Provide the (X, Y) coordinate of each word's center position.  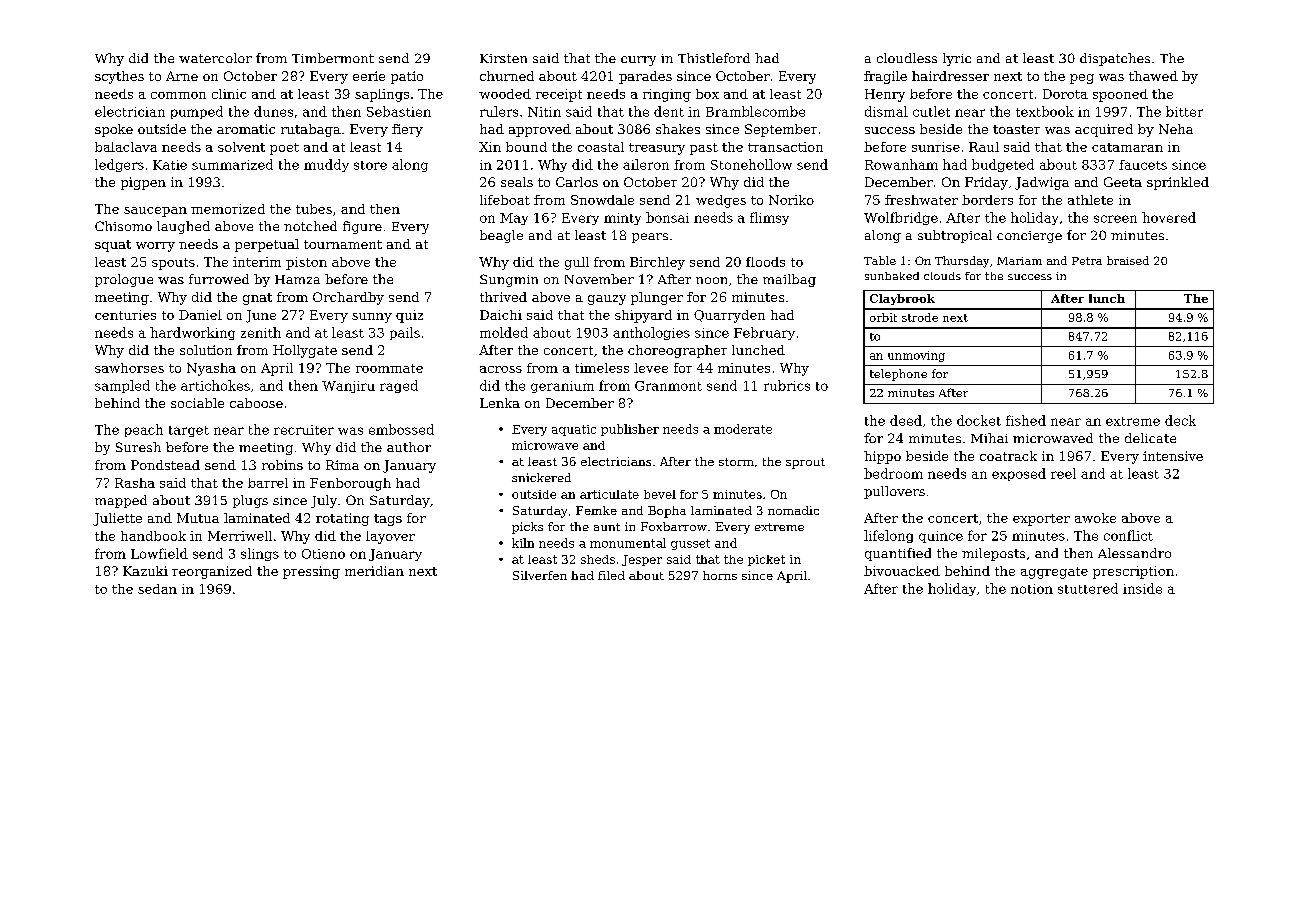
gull (577, 263)
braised (1128, 260)
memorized (228, 209)
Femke (596, 510)
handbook (153, 536)
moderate (743, 429)
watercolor (215, 58)
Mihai (989, 438)
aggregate (1054, 573)
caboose (256, 403)
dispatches (1115, 59)
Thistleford (714, 58)
